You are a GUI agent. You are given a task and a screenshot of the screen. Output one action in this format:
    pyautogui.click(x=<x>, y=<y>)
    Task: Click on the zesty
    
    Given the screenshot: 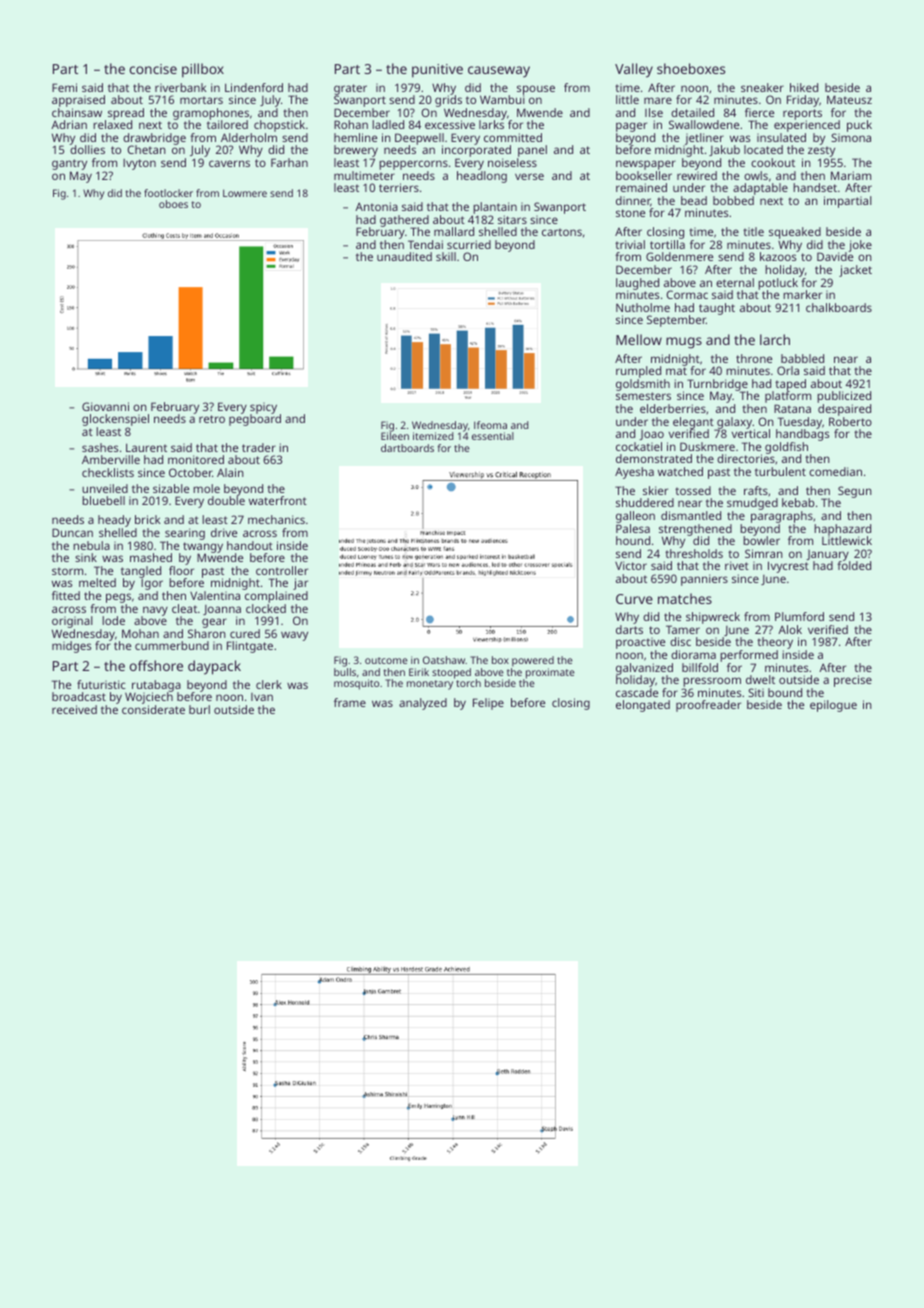 What is the action you would take?
    pyautogui.click(x=821, y=151)
